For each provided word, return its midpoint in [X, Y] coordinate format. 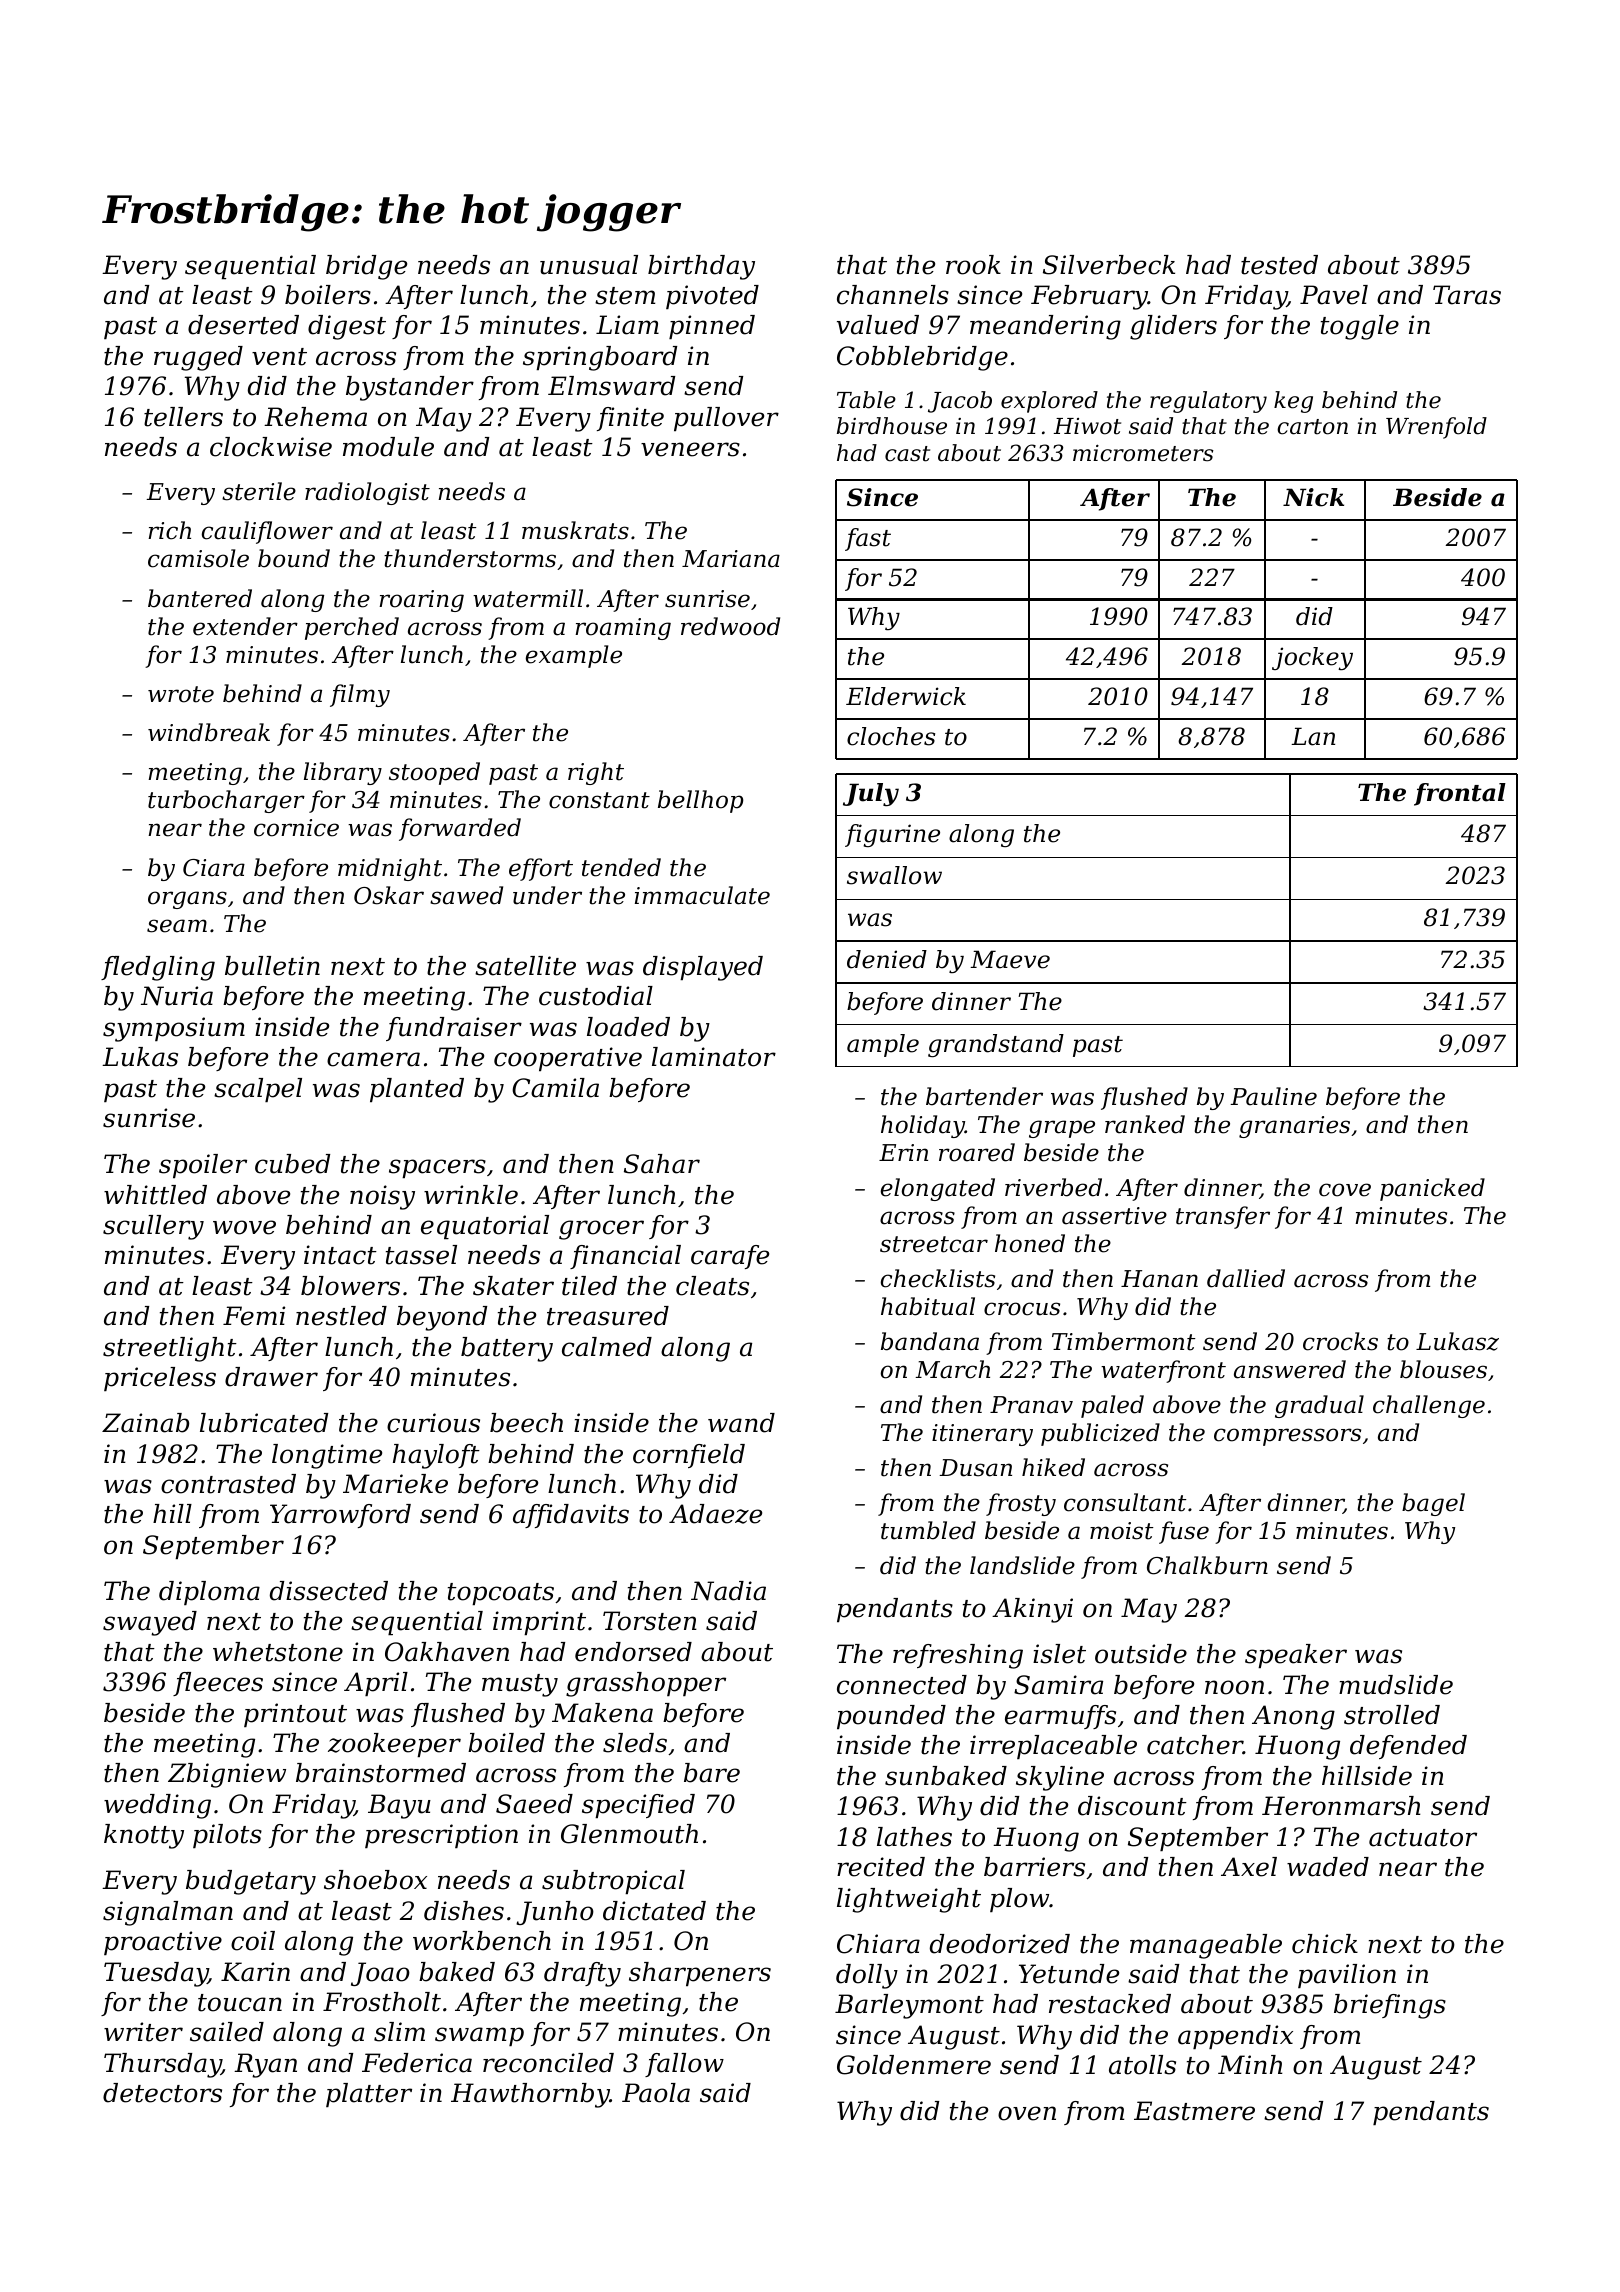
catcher [1195, 1745]
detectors [162, 2093]
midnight [390, 869]
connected [902, 1685]
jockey [1312, 658]
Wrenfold [1436, 428]
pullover [726, 419]
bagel [1433, 1504]
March [952, 1369]
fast [868, 539]
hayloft [436, 1456]
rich [169, 530]
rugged [198, 358]
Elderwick [906, 696]
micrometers [1143, 453]
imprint [539, 1623]
